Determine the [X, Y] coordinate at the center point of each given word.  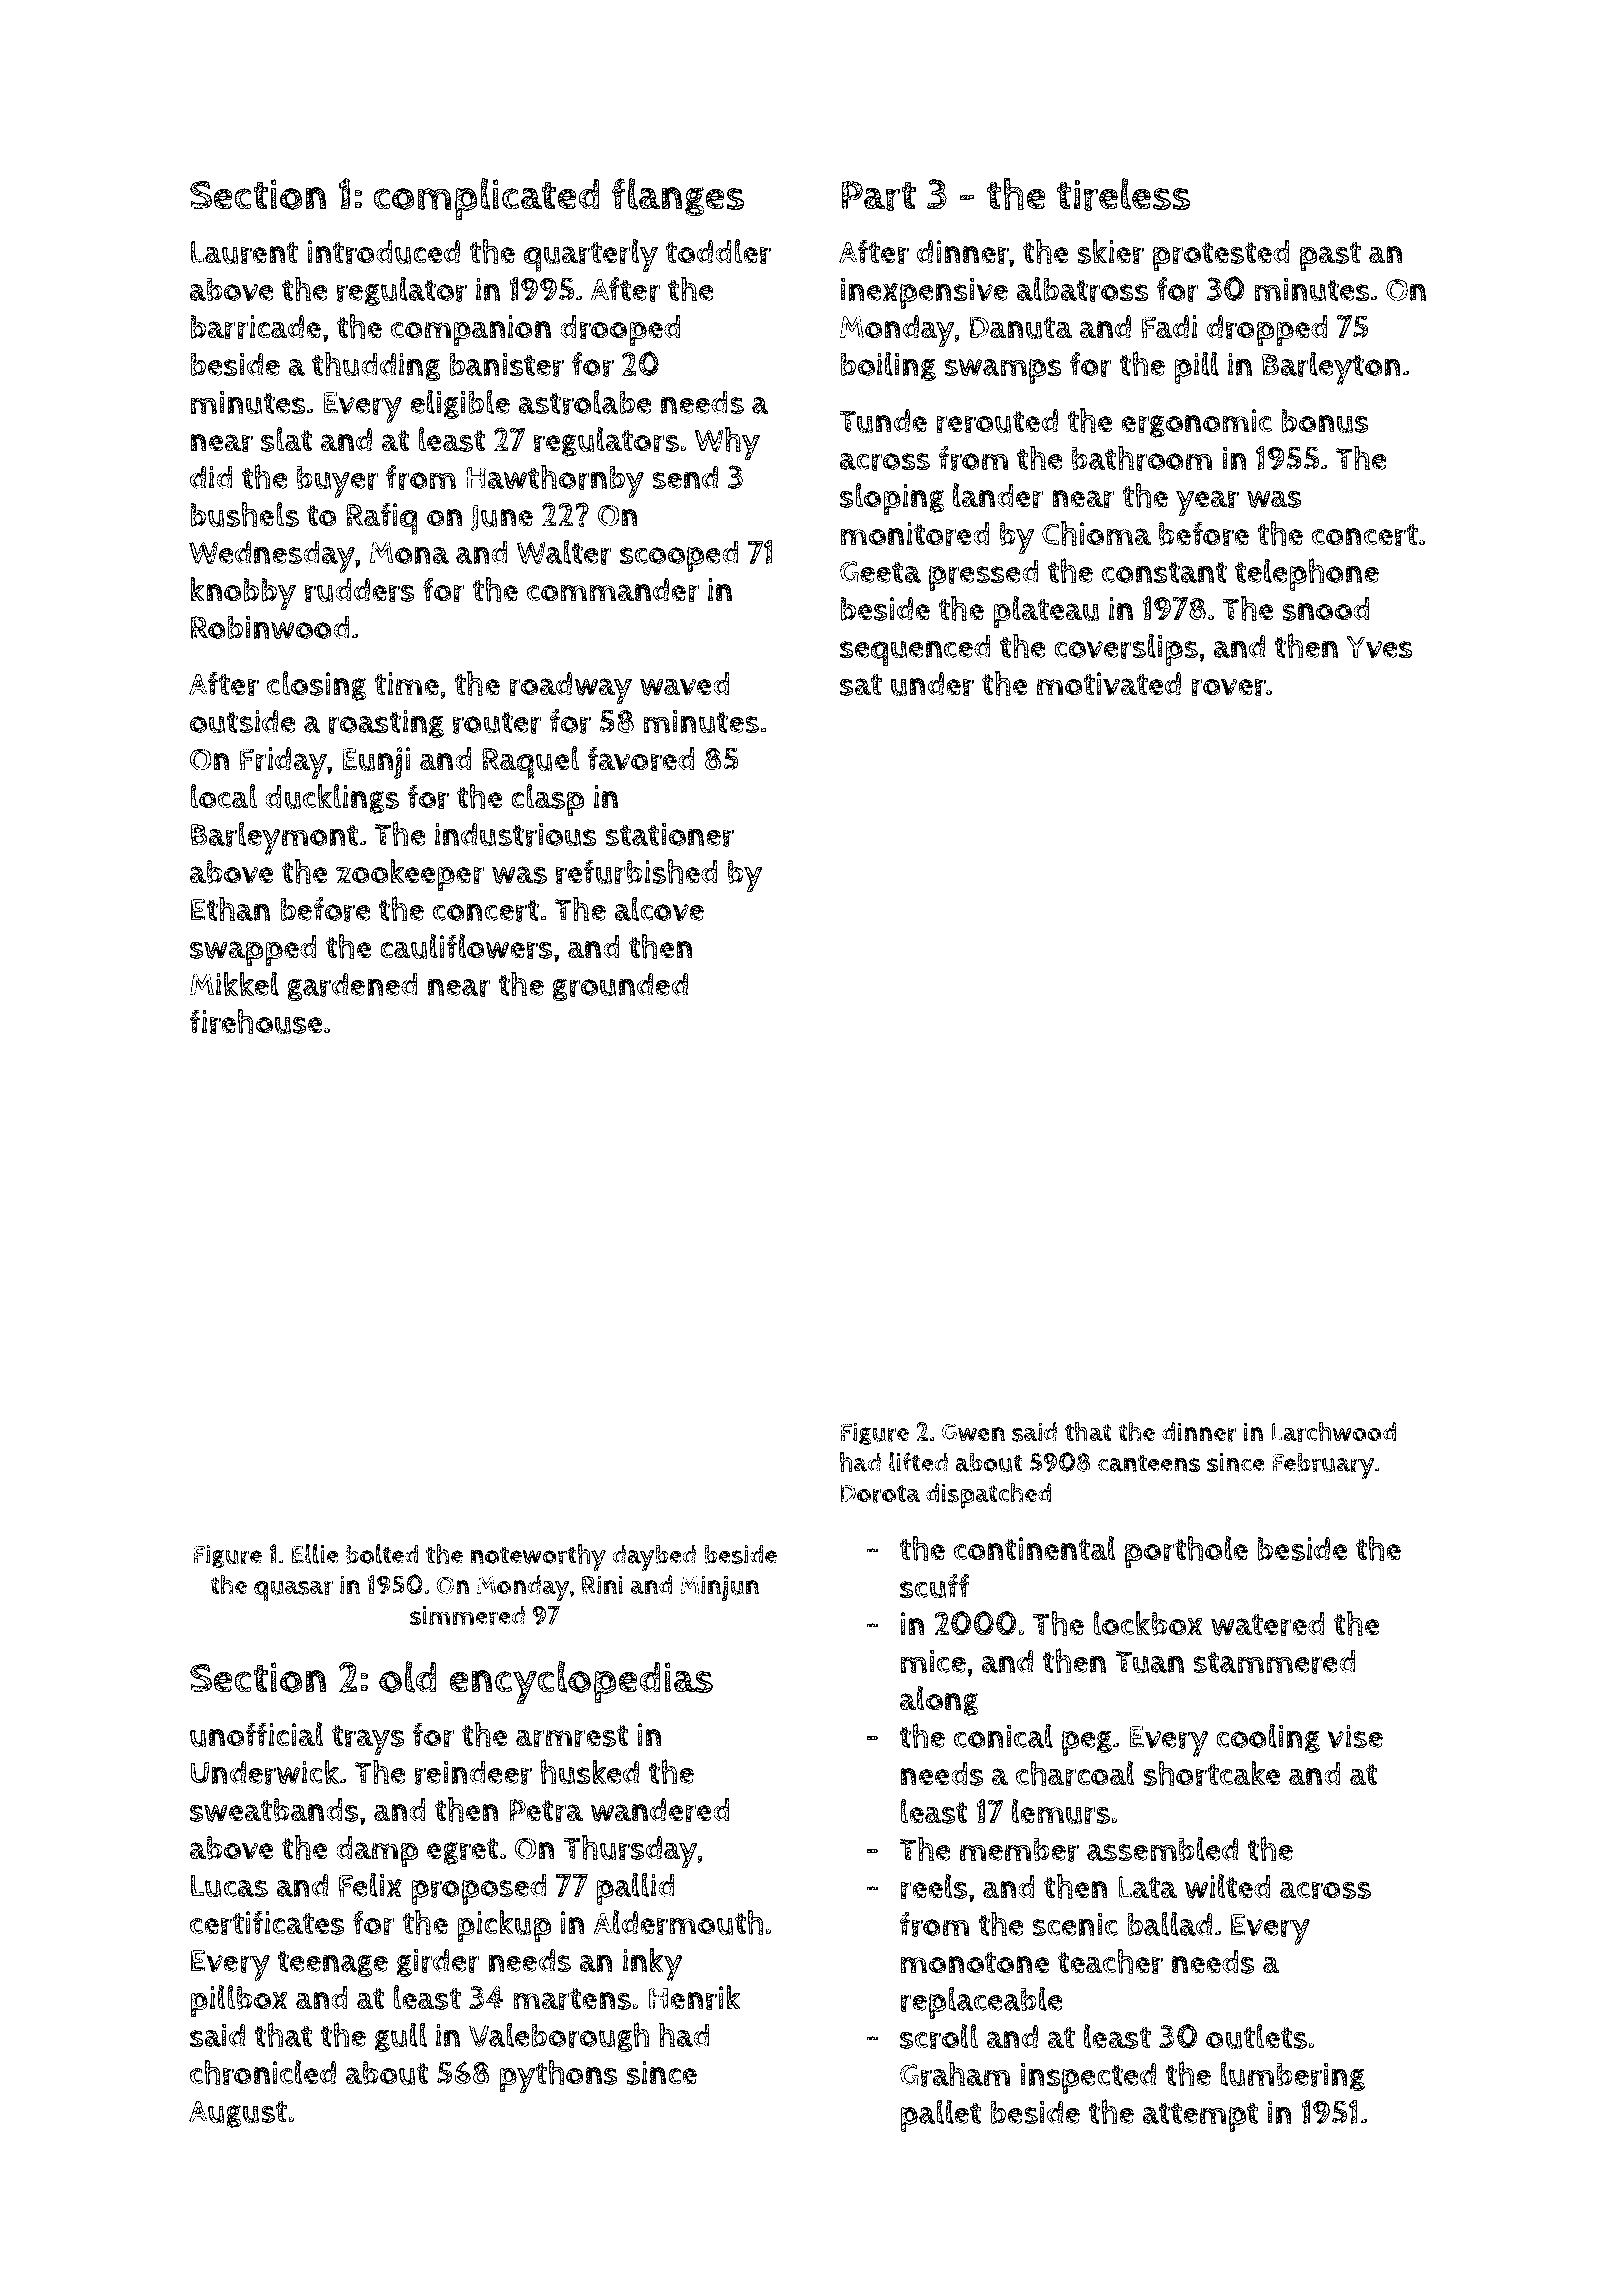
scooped [679, 556]
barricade [255, 327]
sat [861, 685]
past [1330, 257]
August [238, 2114]
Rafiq [381, 518]
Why [727, 443]
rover [1228, 687]
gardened [352, 986]
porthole [1186, 1552]
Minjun [719, 1588]
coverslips [1126, 649]
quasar [293, 1590]
